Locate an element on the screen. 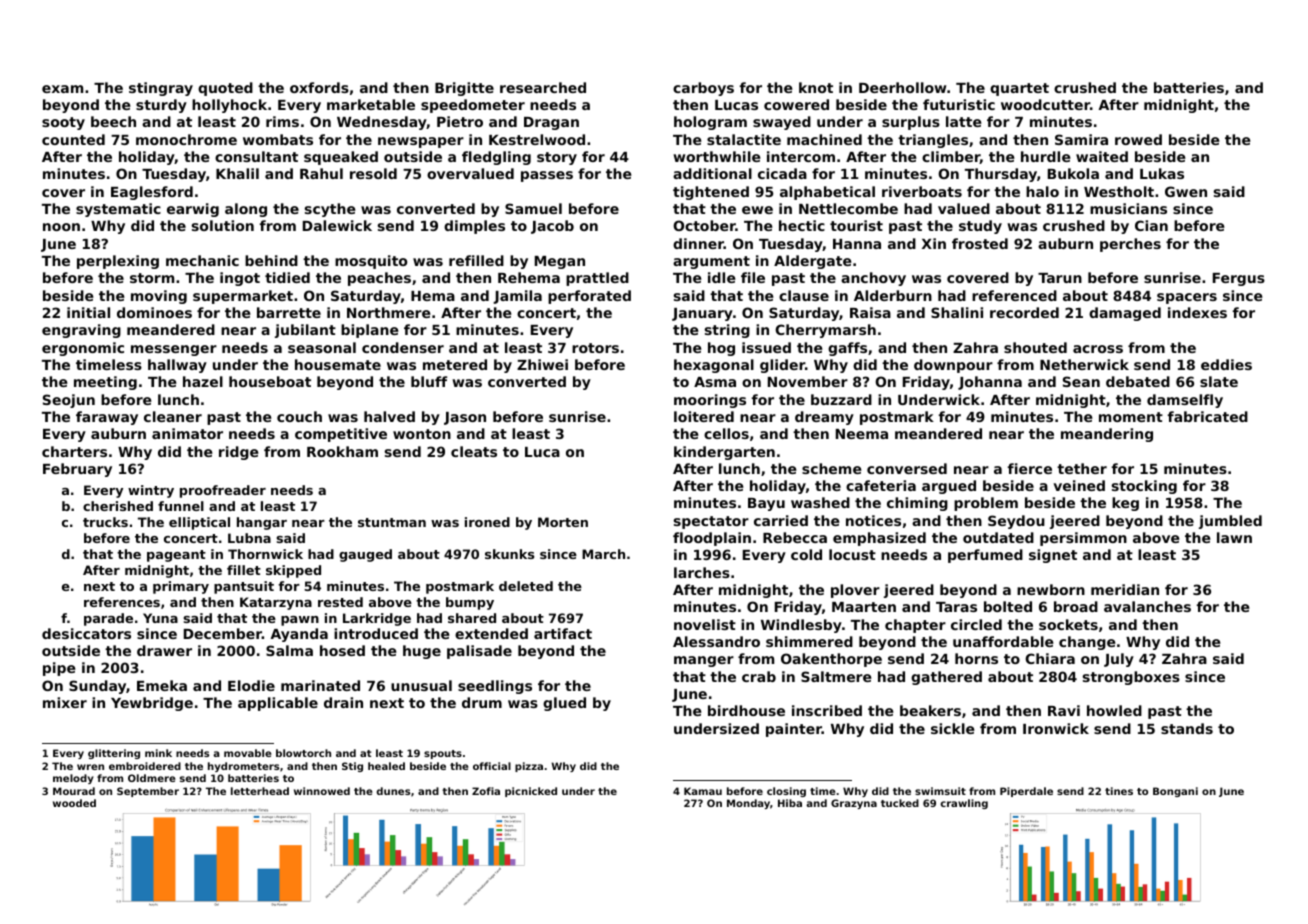  rims is located at coordinates (282, 121).
